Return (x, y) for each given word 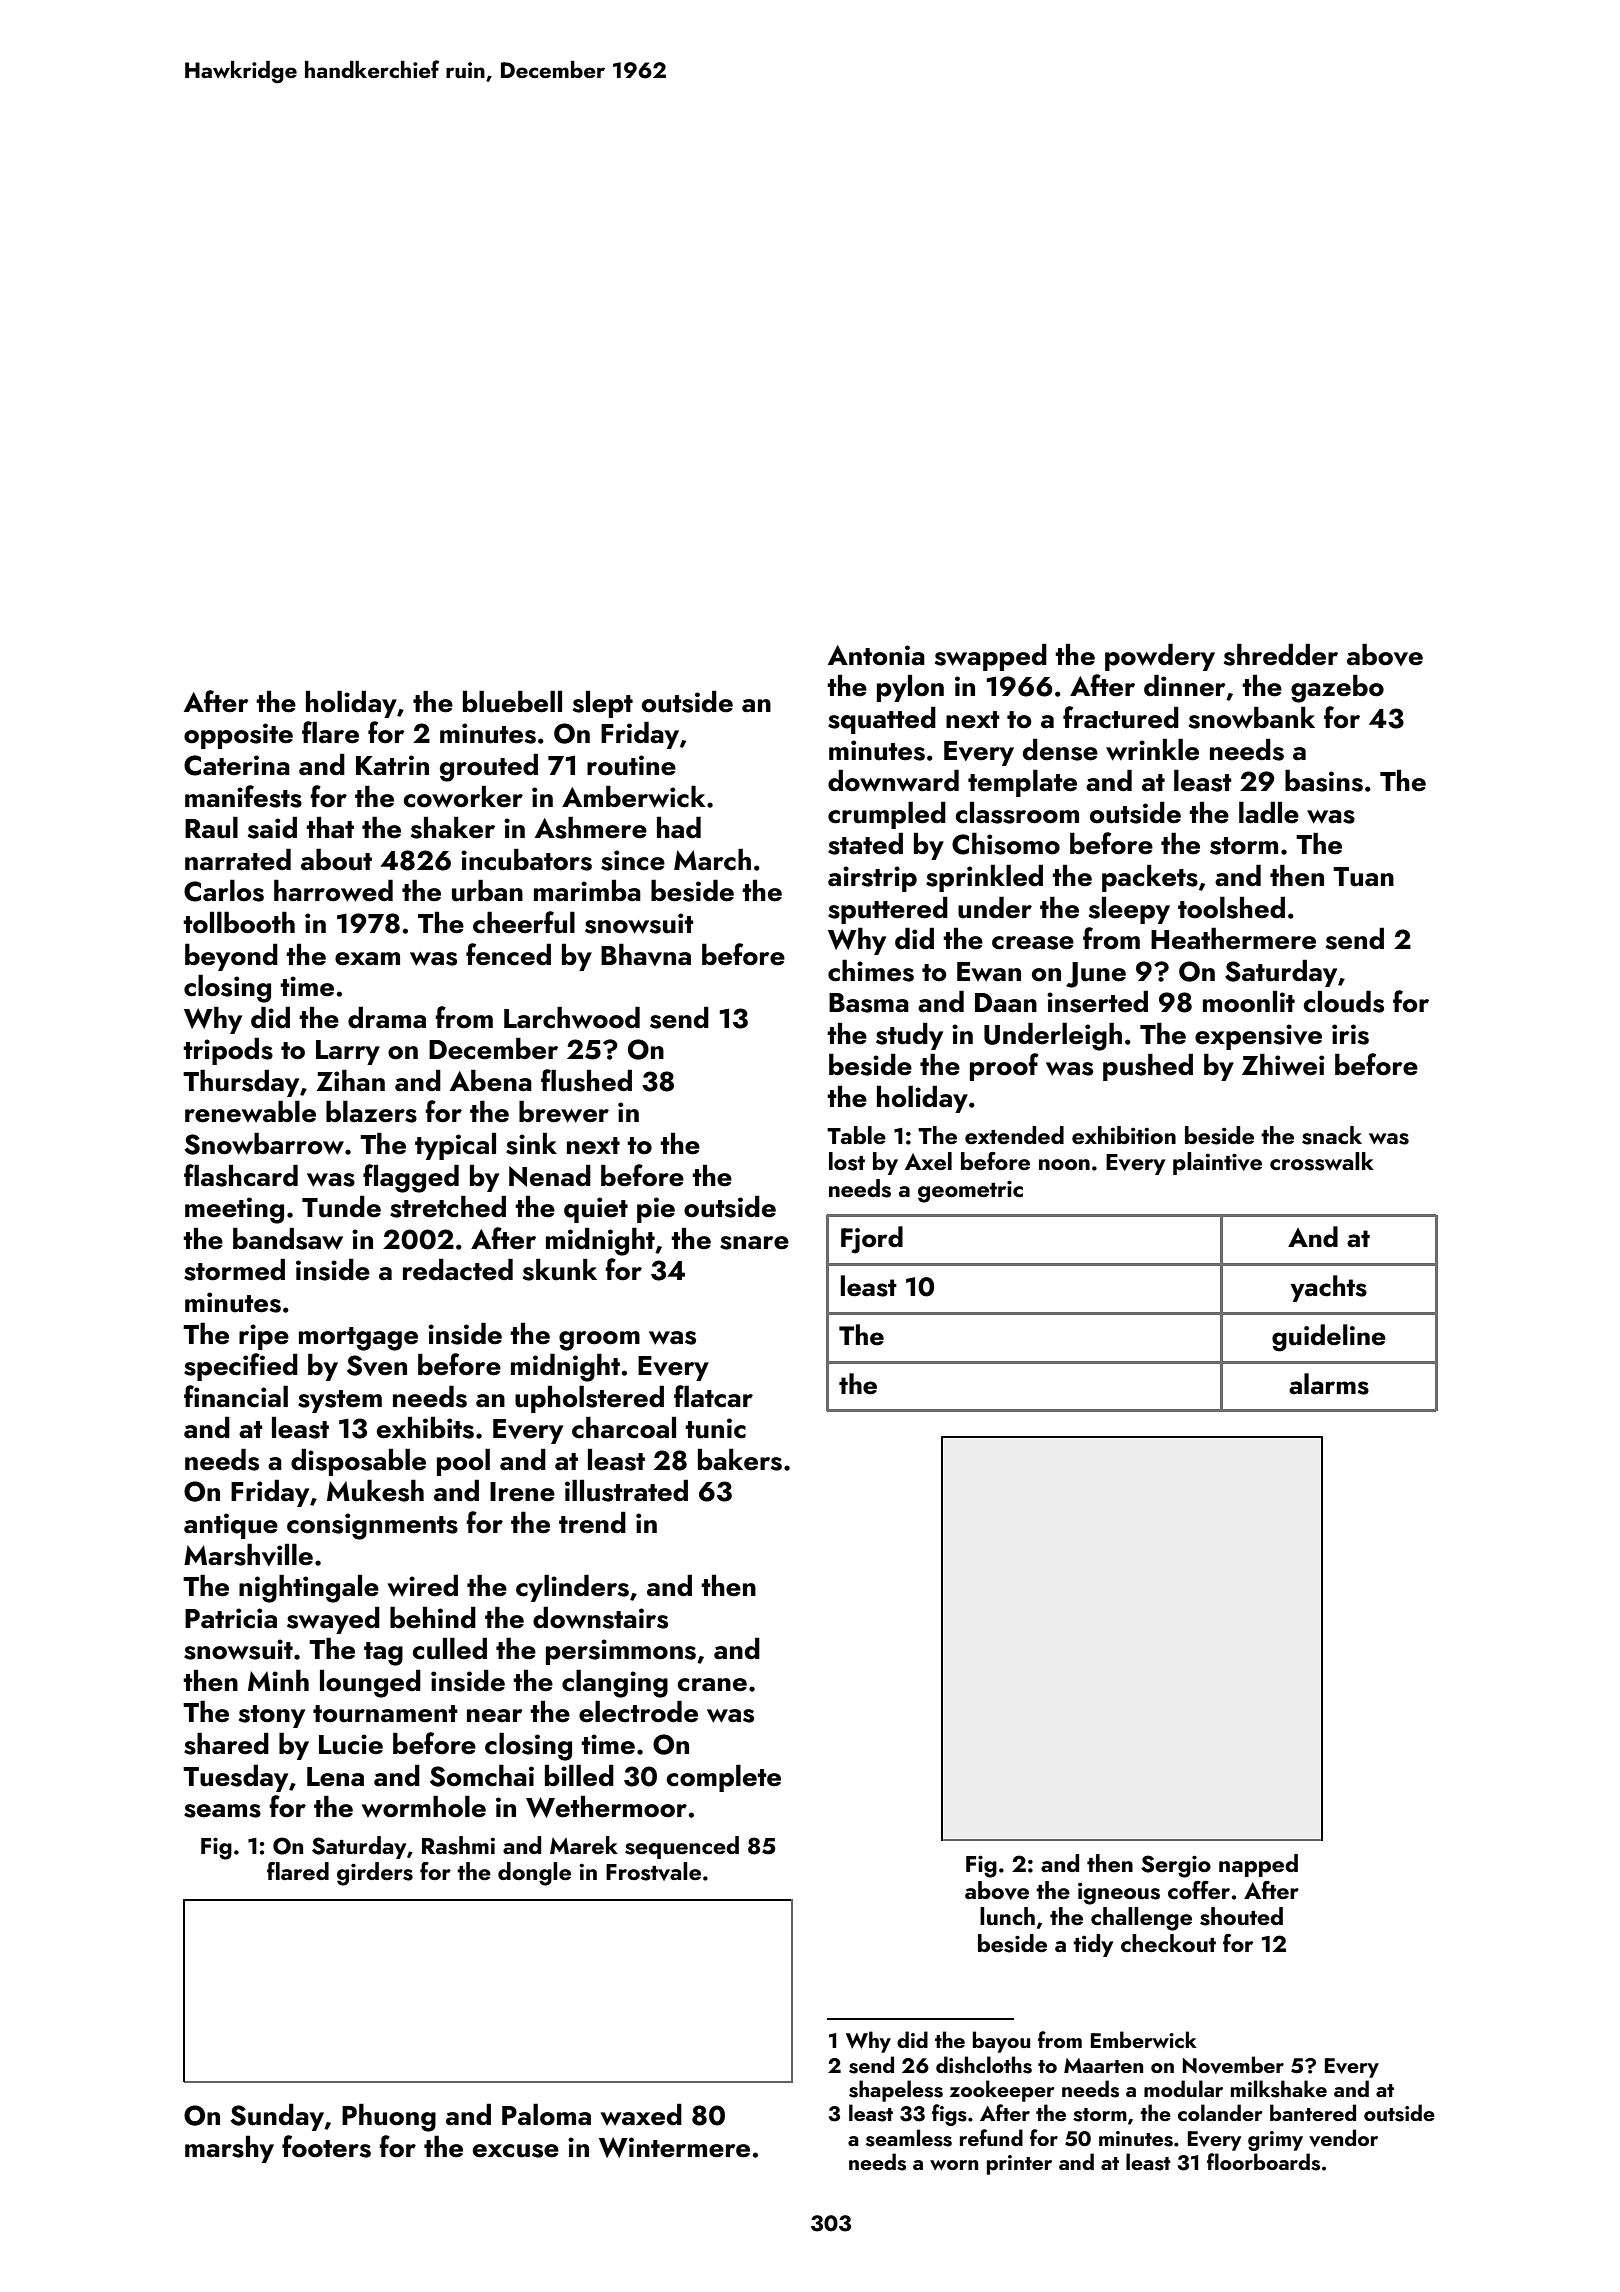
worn (954, 2165)
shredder (1281, 654)
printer (1019, 2165)
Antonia (876, 655)
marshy (229, 2149)
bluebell (512, 701)
